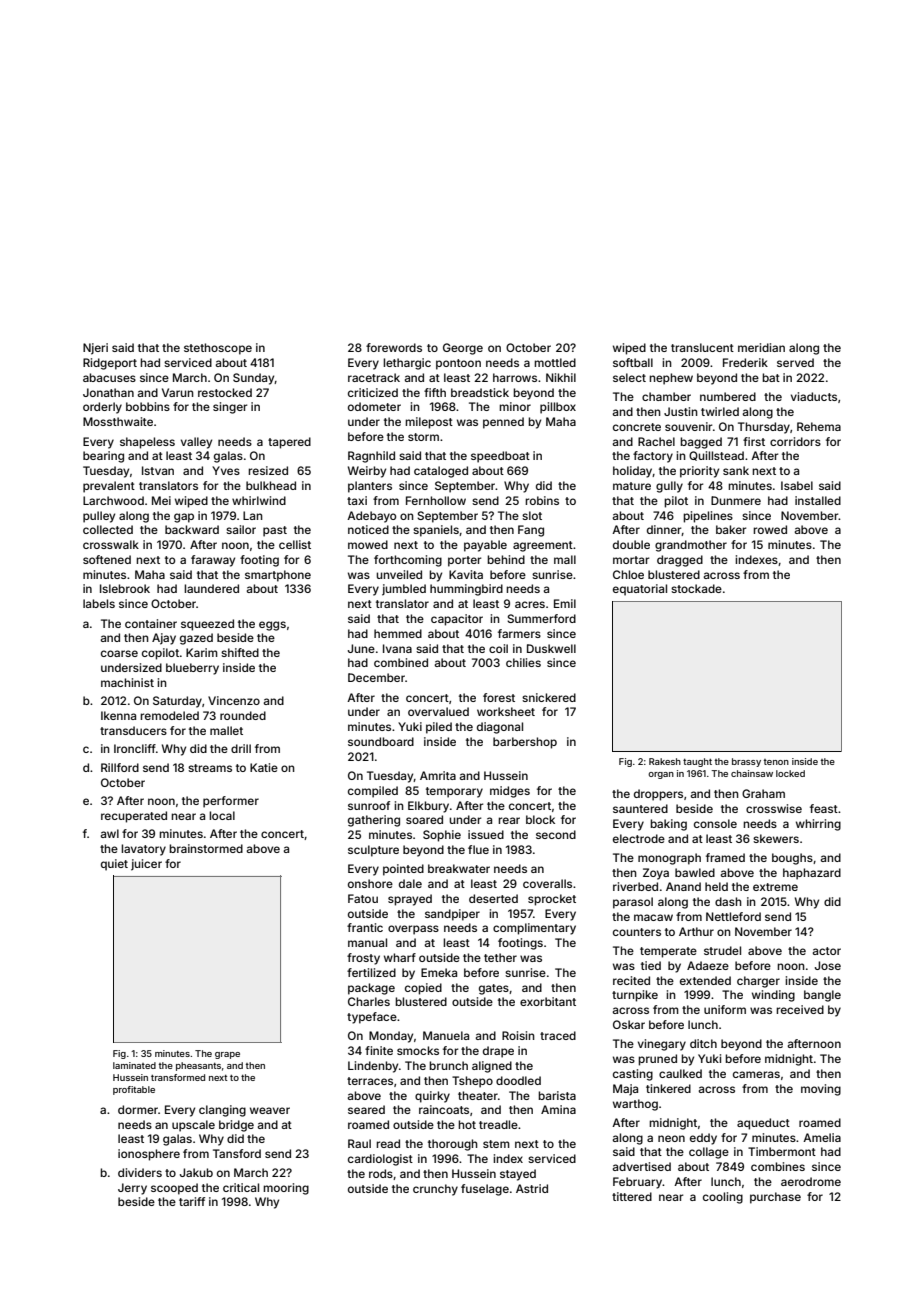 This page has height=1308, width=924. Describe the element at coordinates (218, 349) in the page. I see `stethoscope` at that location.
